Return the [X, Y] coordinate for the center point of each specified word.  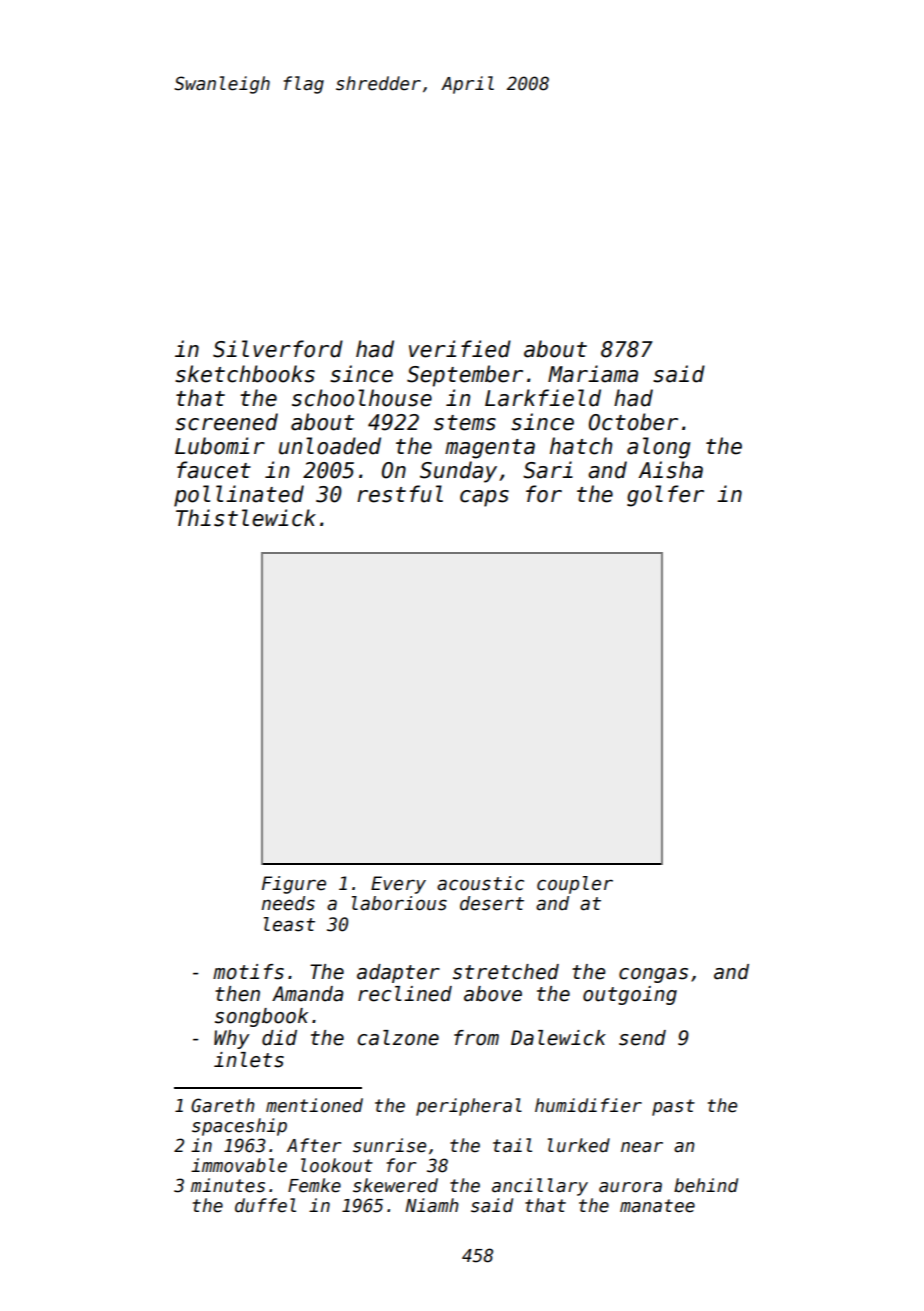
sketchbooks [245, 374]
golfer [665, 496]
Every [398, 885]
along [658, 448]
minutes [228, 1185]
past [673, 1107]
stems [465, 423]
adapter [398, 973]
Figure [294, 885]
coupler [575, 885]
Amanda [307, 994]
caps [484, 498]
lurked [579, 1145]
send [642, 1038]
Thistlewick [246, 518]
